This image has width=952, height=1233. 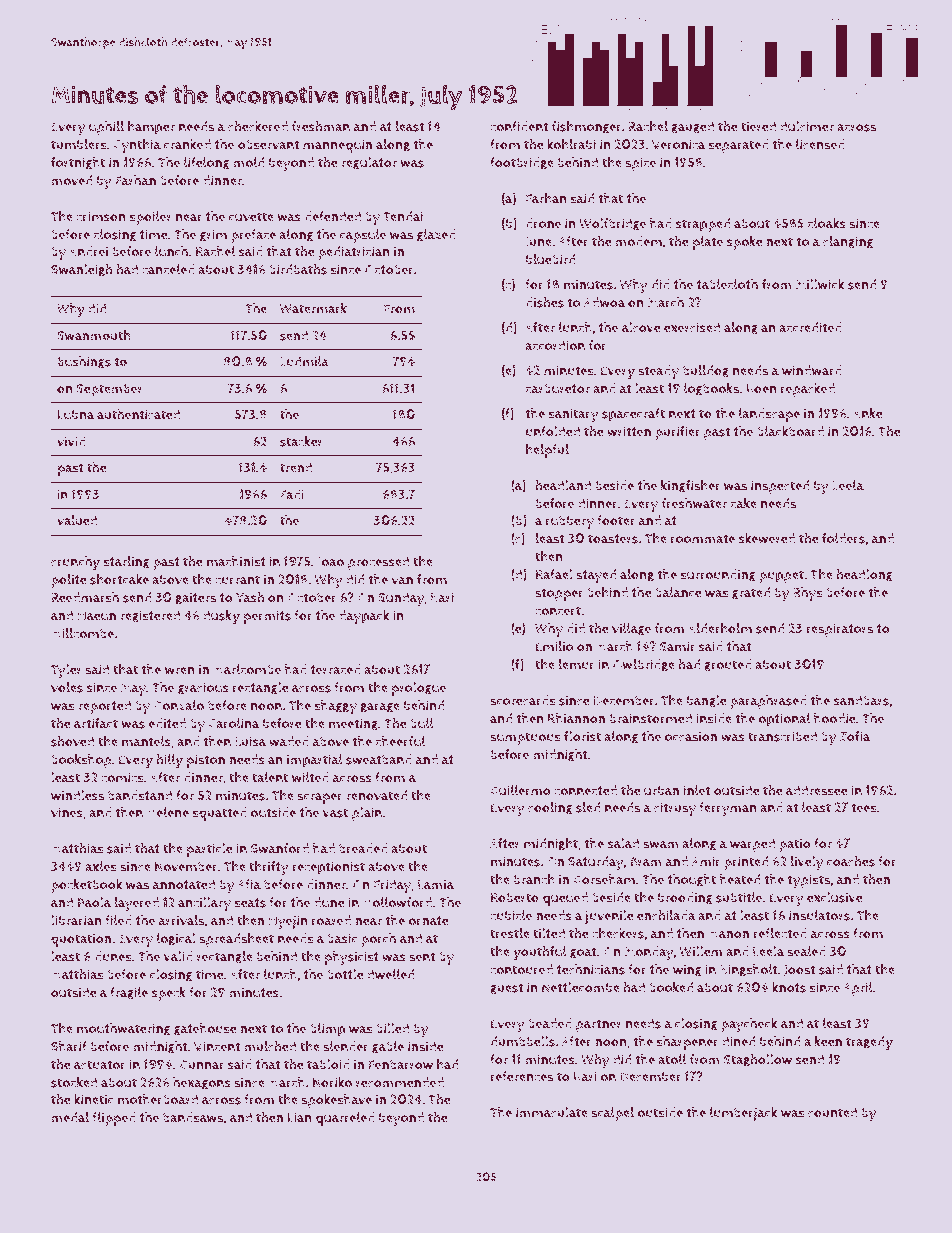 What do you see at coordinates (549, 933) in the image?
I see `tilted` at bounding box center [549, 933].
